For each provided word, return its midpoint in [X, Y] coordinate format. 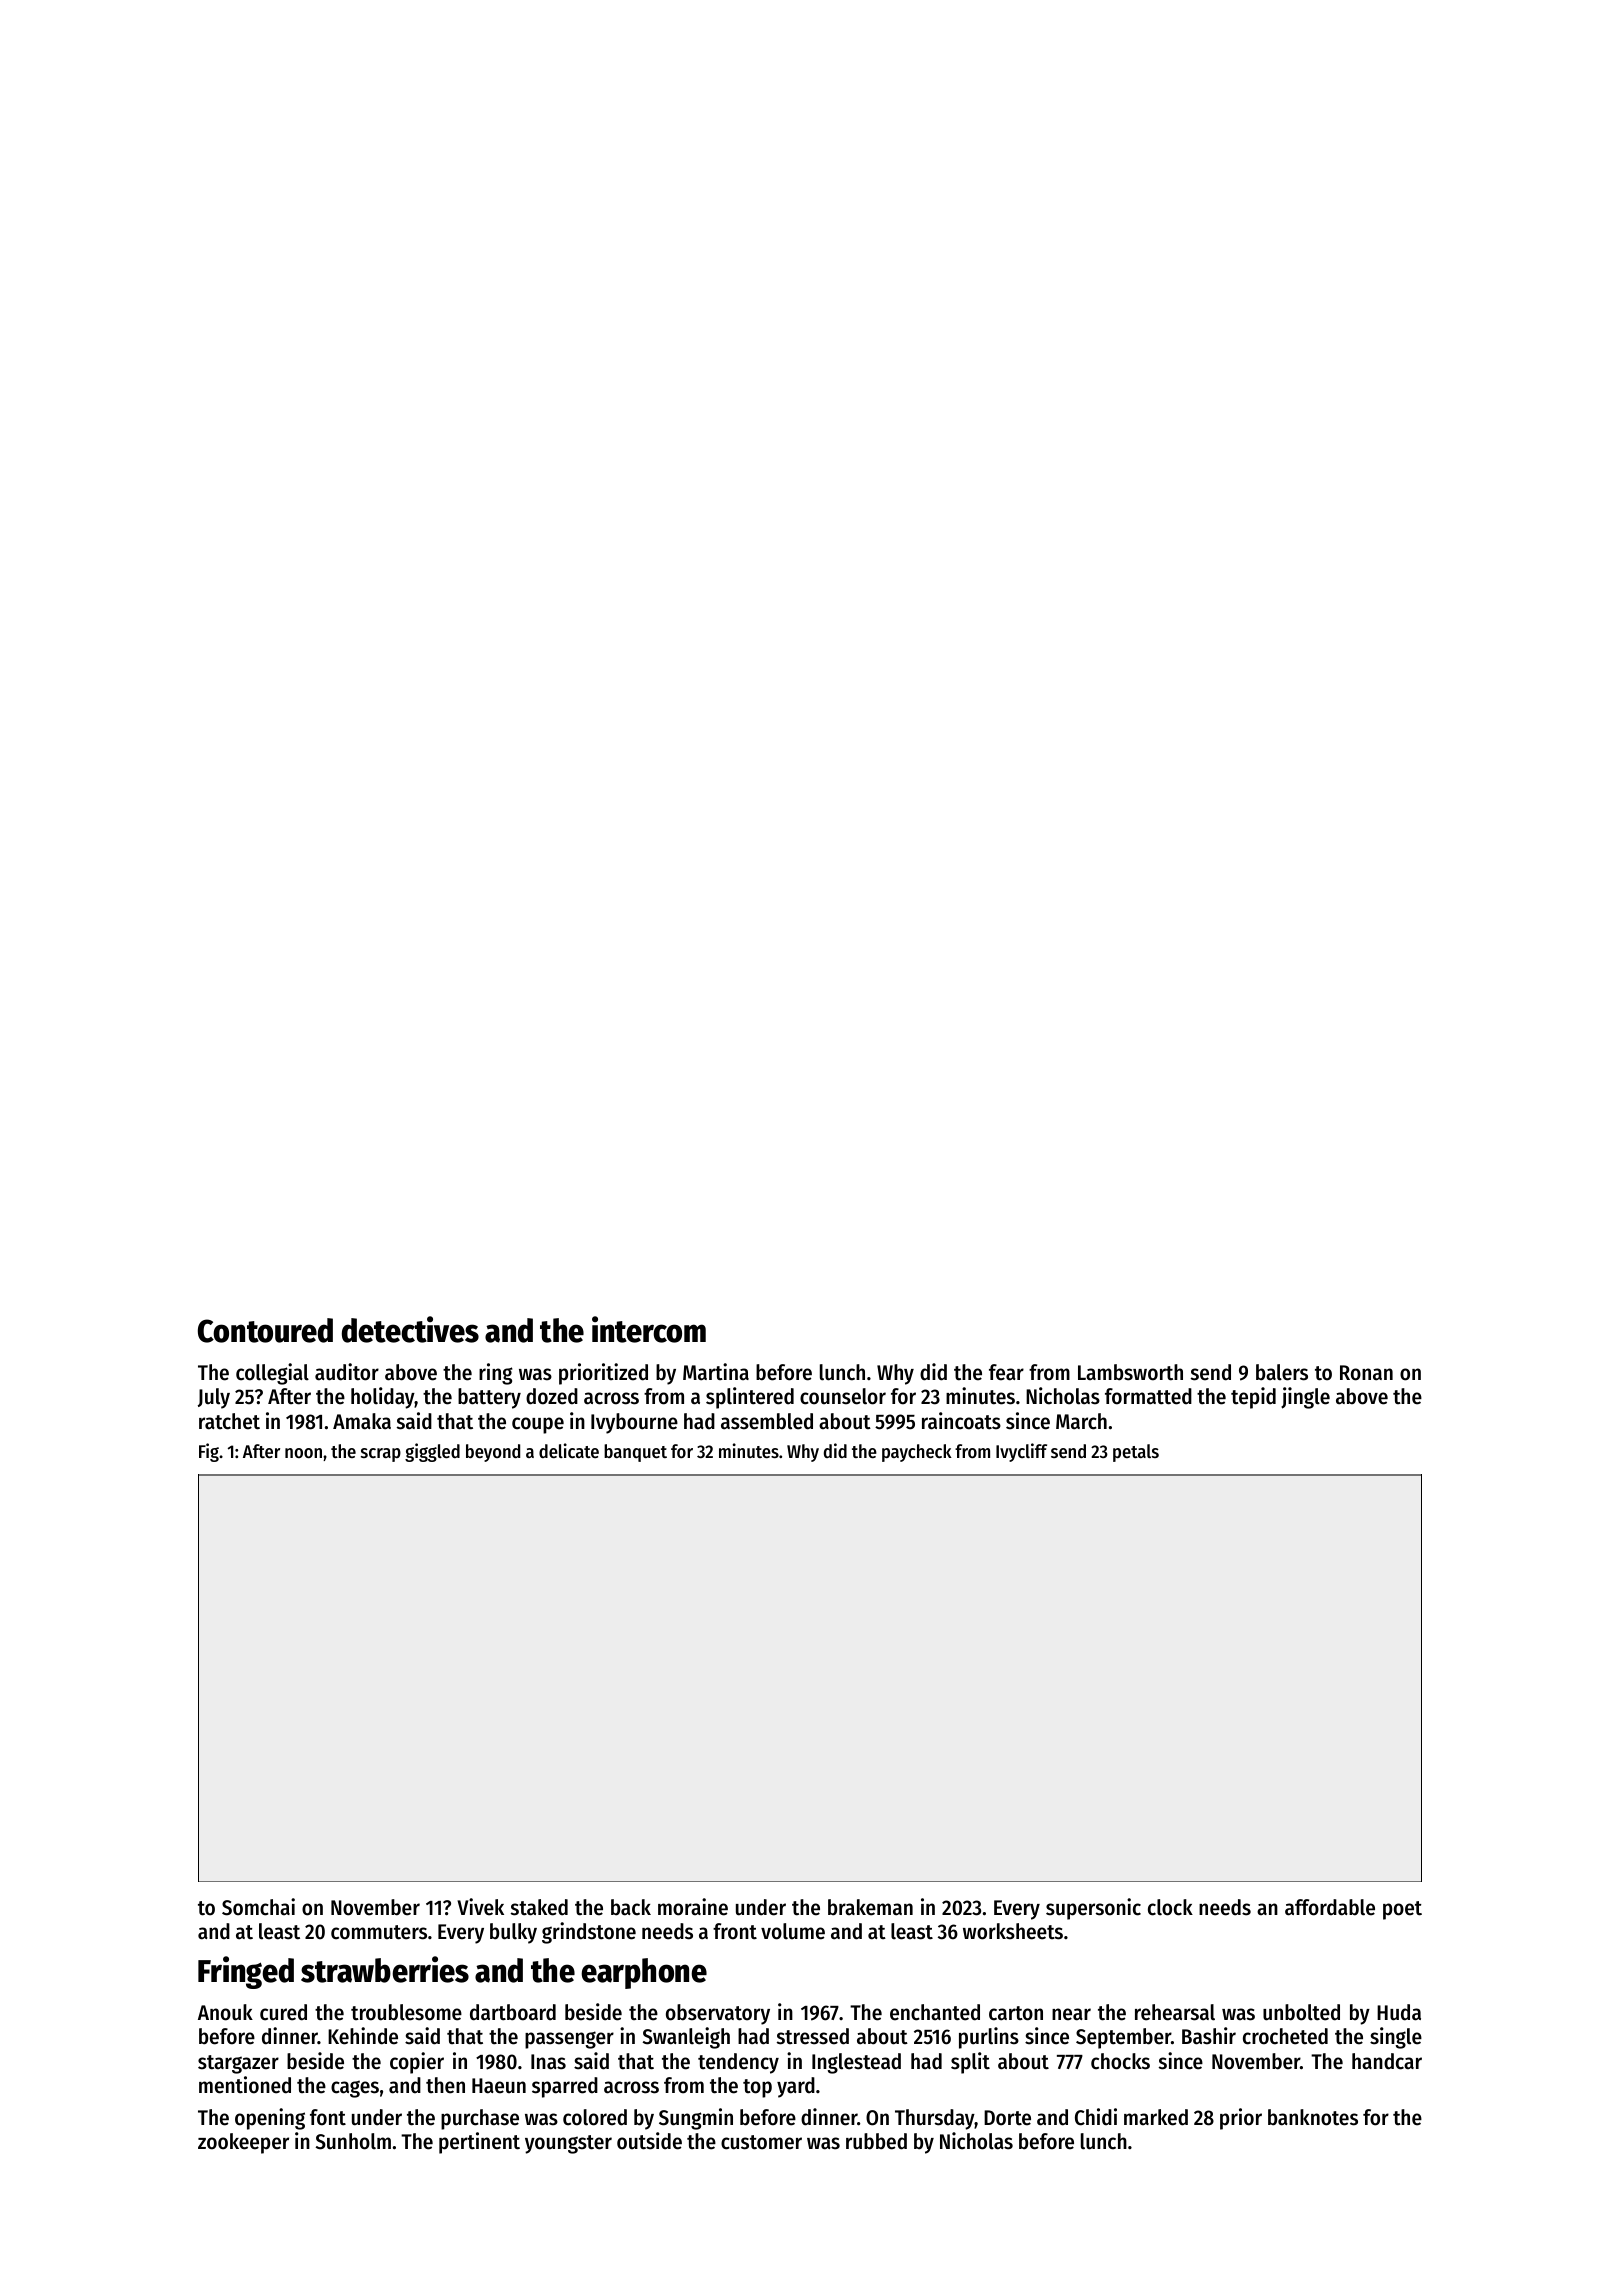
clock [1170, 1907]
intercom [649, 1329]
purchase [480, 2119]
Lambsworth [1130, 1372]
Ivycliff [1021, 1452]
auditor [347, 1372]
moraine [693, 1907]
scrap [381, 1455]
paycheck [917, 1453]
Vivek [480, 1907]
